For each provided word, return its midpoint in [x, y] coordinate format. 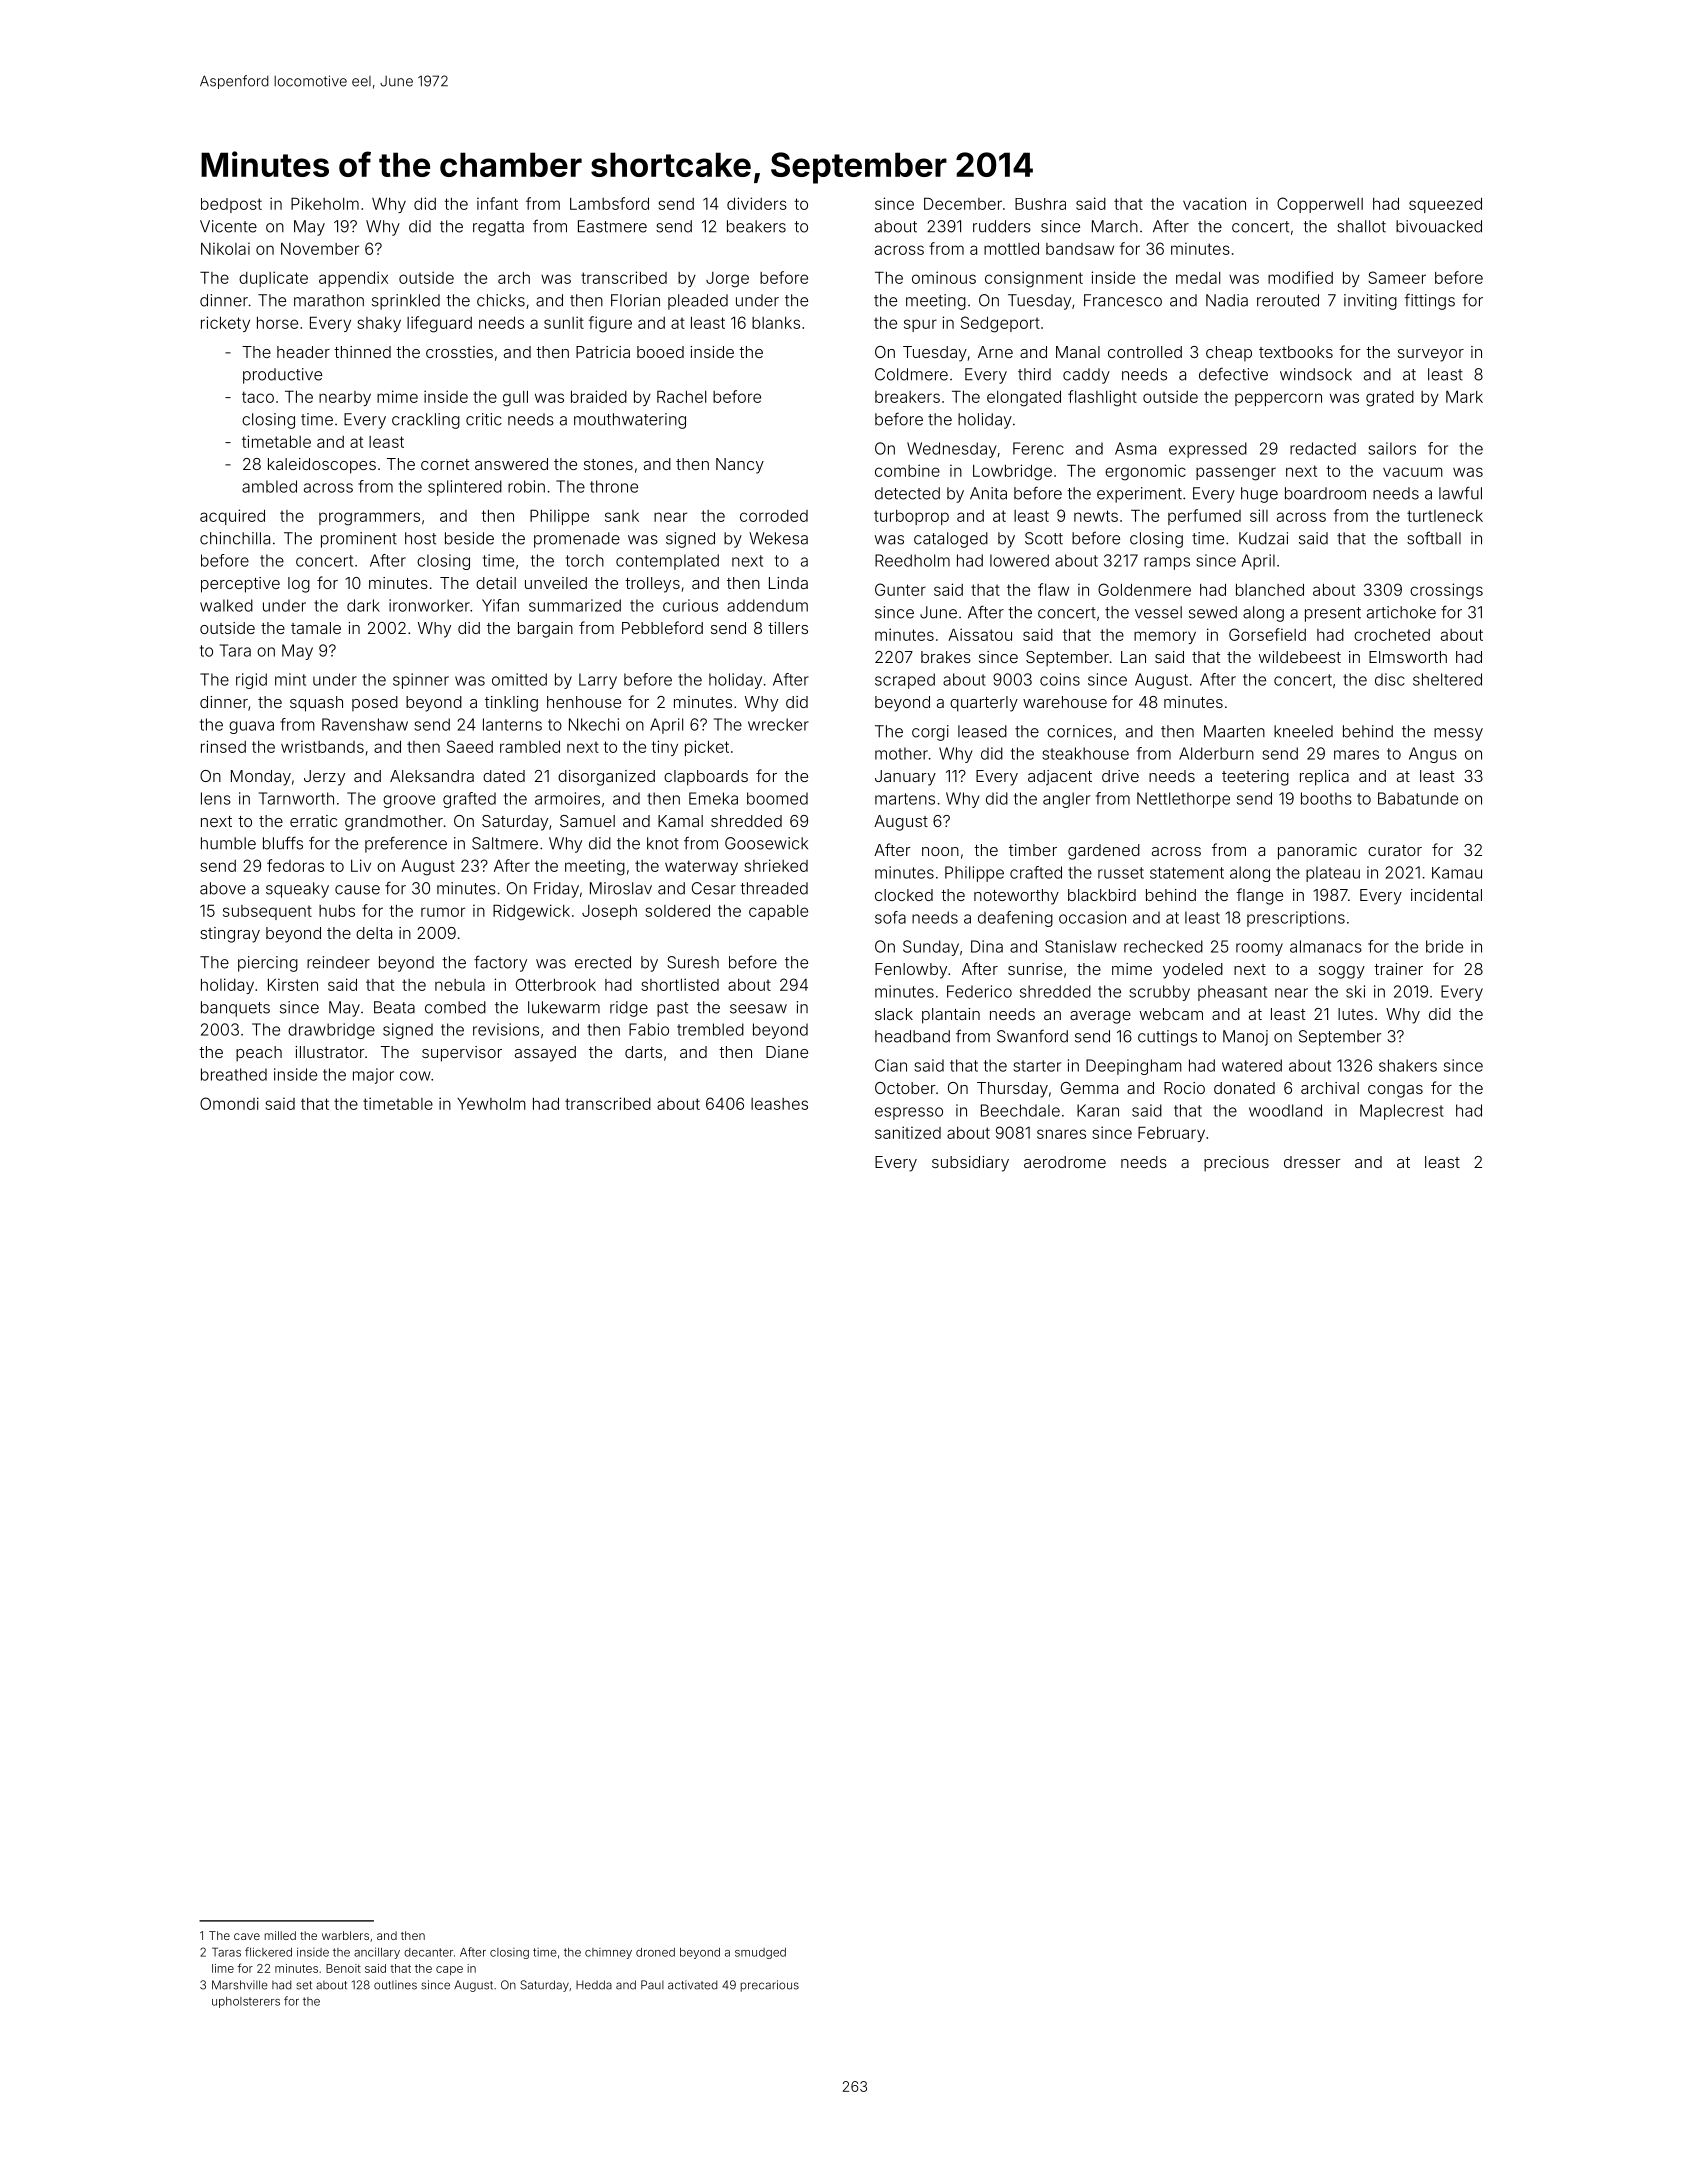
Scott [1044, 538]
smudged [760, 1953]
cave [247, 1936]
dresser [1312, 1162]
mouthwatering [630, 421]
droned [655, 1952]
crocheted [1392, 635]
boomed [777, 798]
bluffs [283, 843]
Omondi [229, 1103]
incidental [1446, 895]
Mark [1464, 396]
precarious [769, 1986]
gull [515, 399]
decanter [428, 1952]
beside [469, 538]
